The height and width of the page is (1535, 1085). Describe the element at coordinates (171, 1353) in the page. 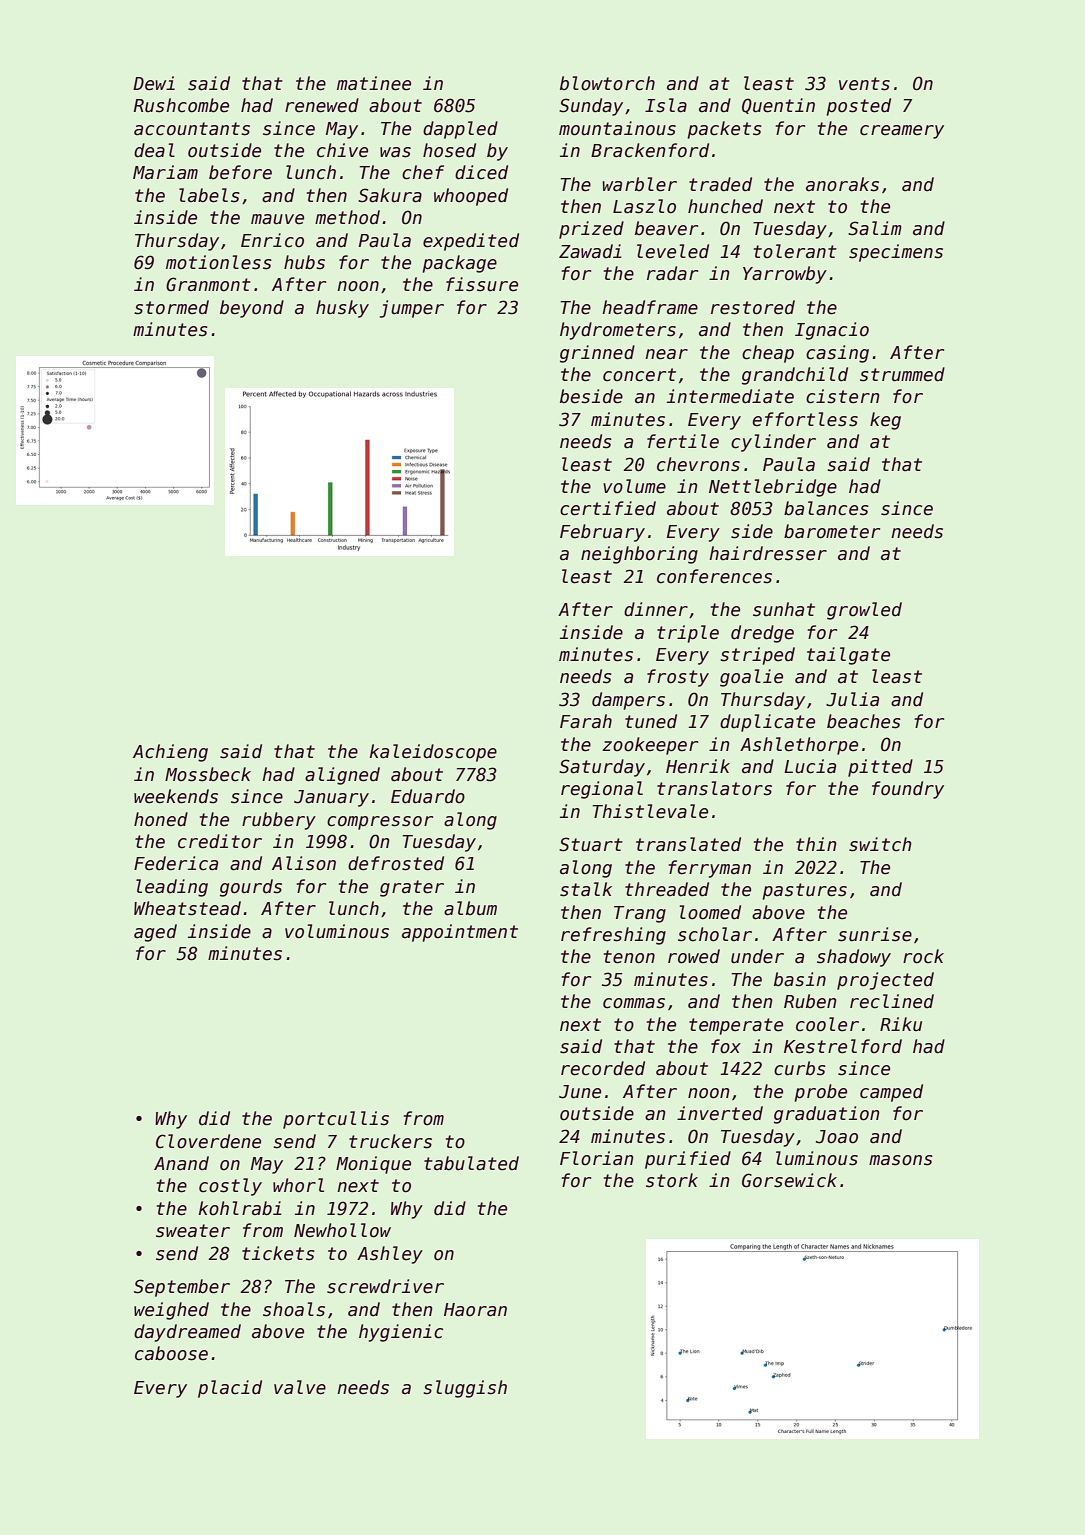

I see `caboose` at that location.
